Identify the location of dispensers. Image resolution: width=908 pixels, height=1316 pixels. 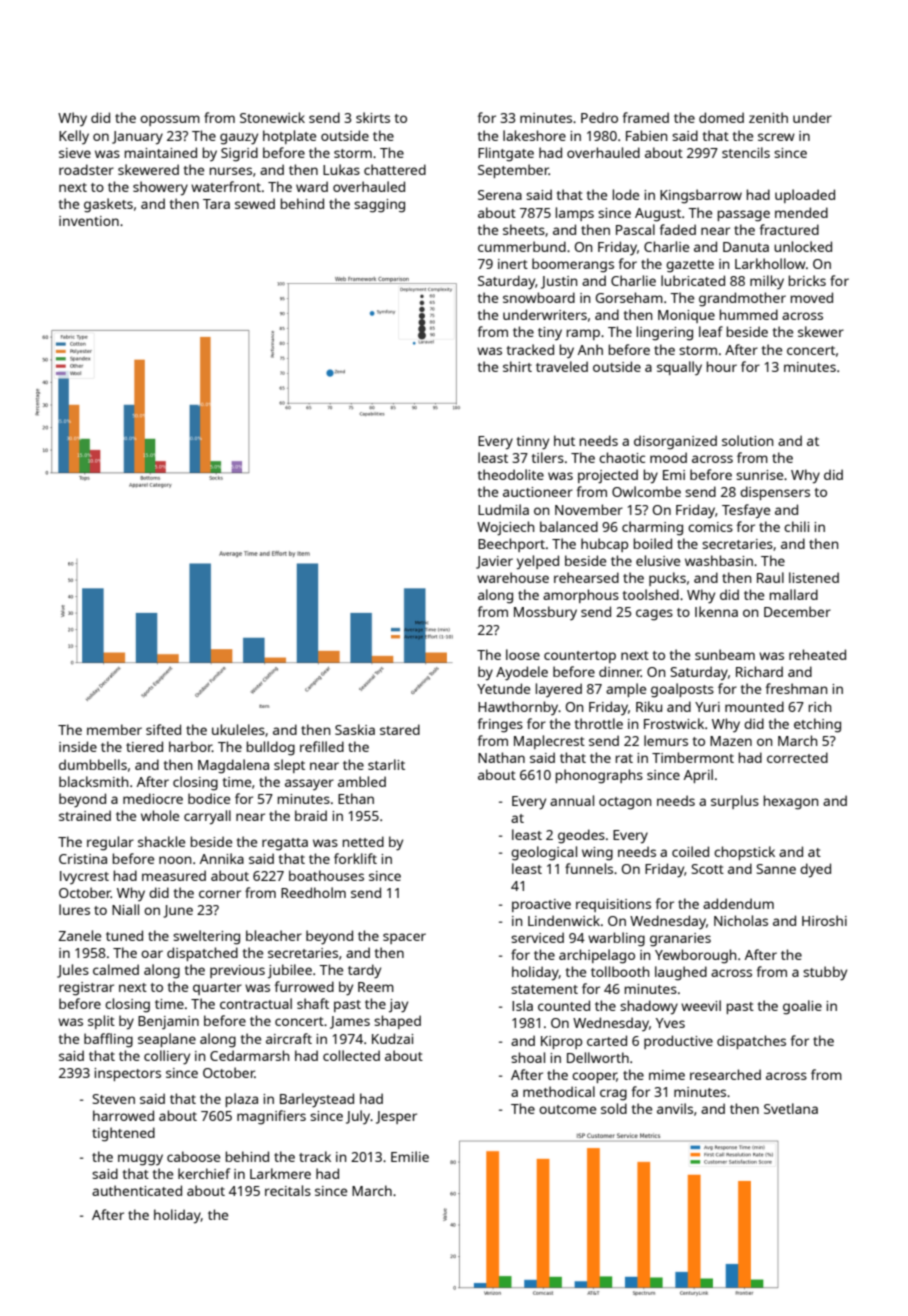
(775, 493).
